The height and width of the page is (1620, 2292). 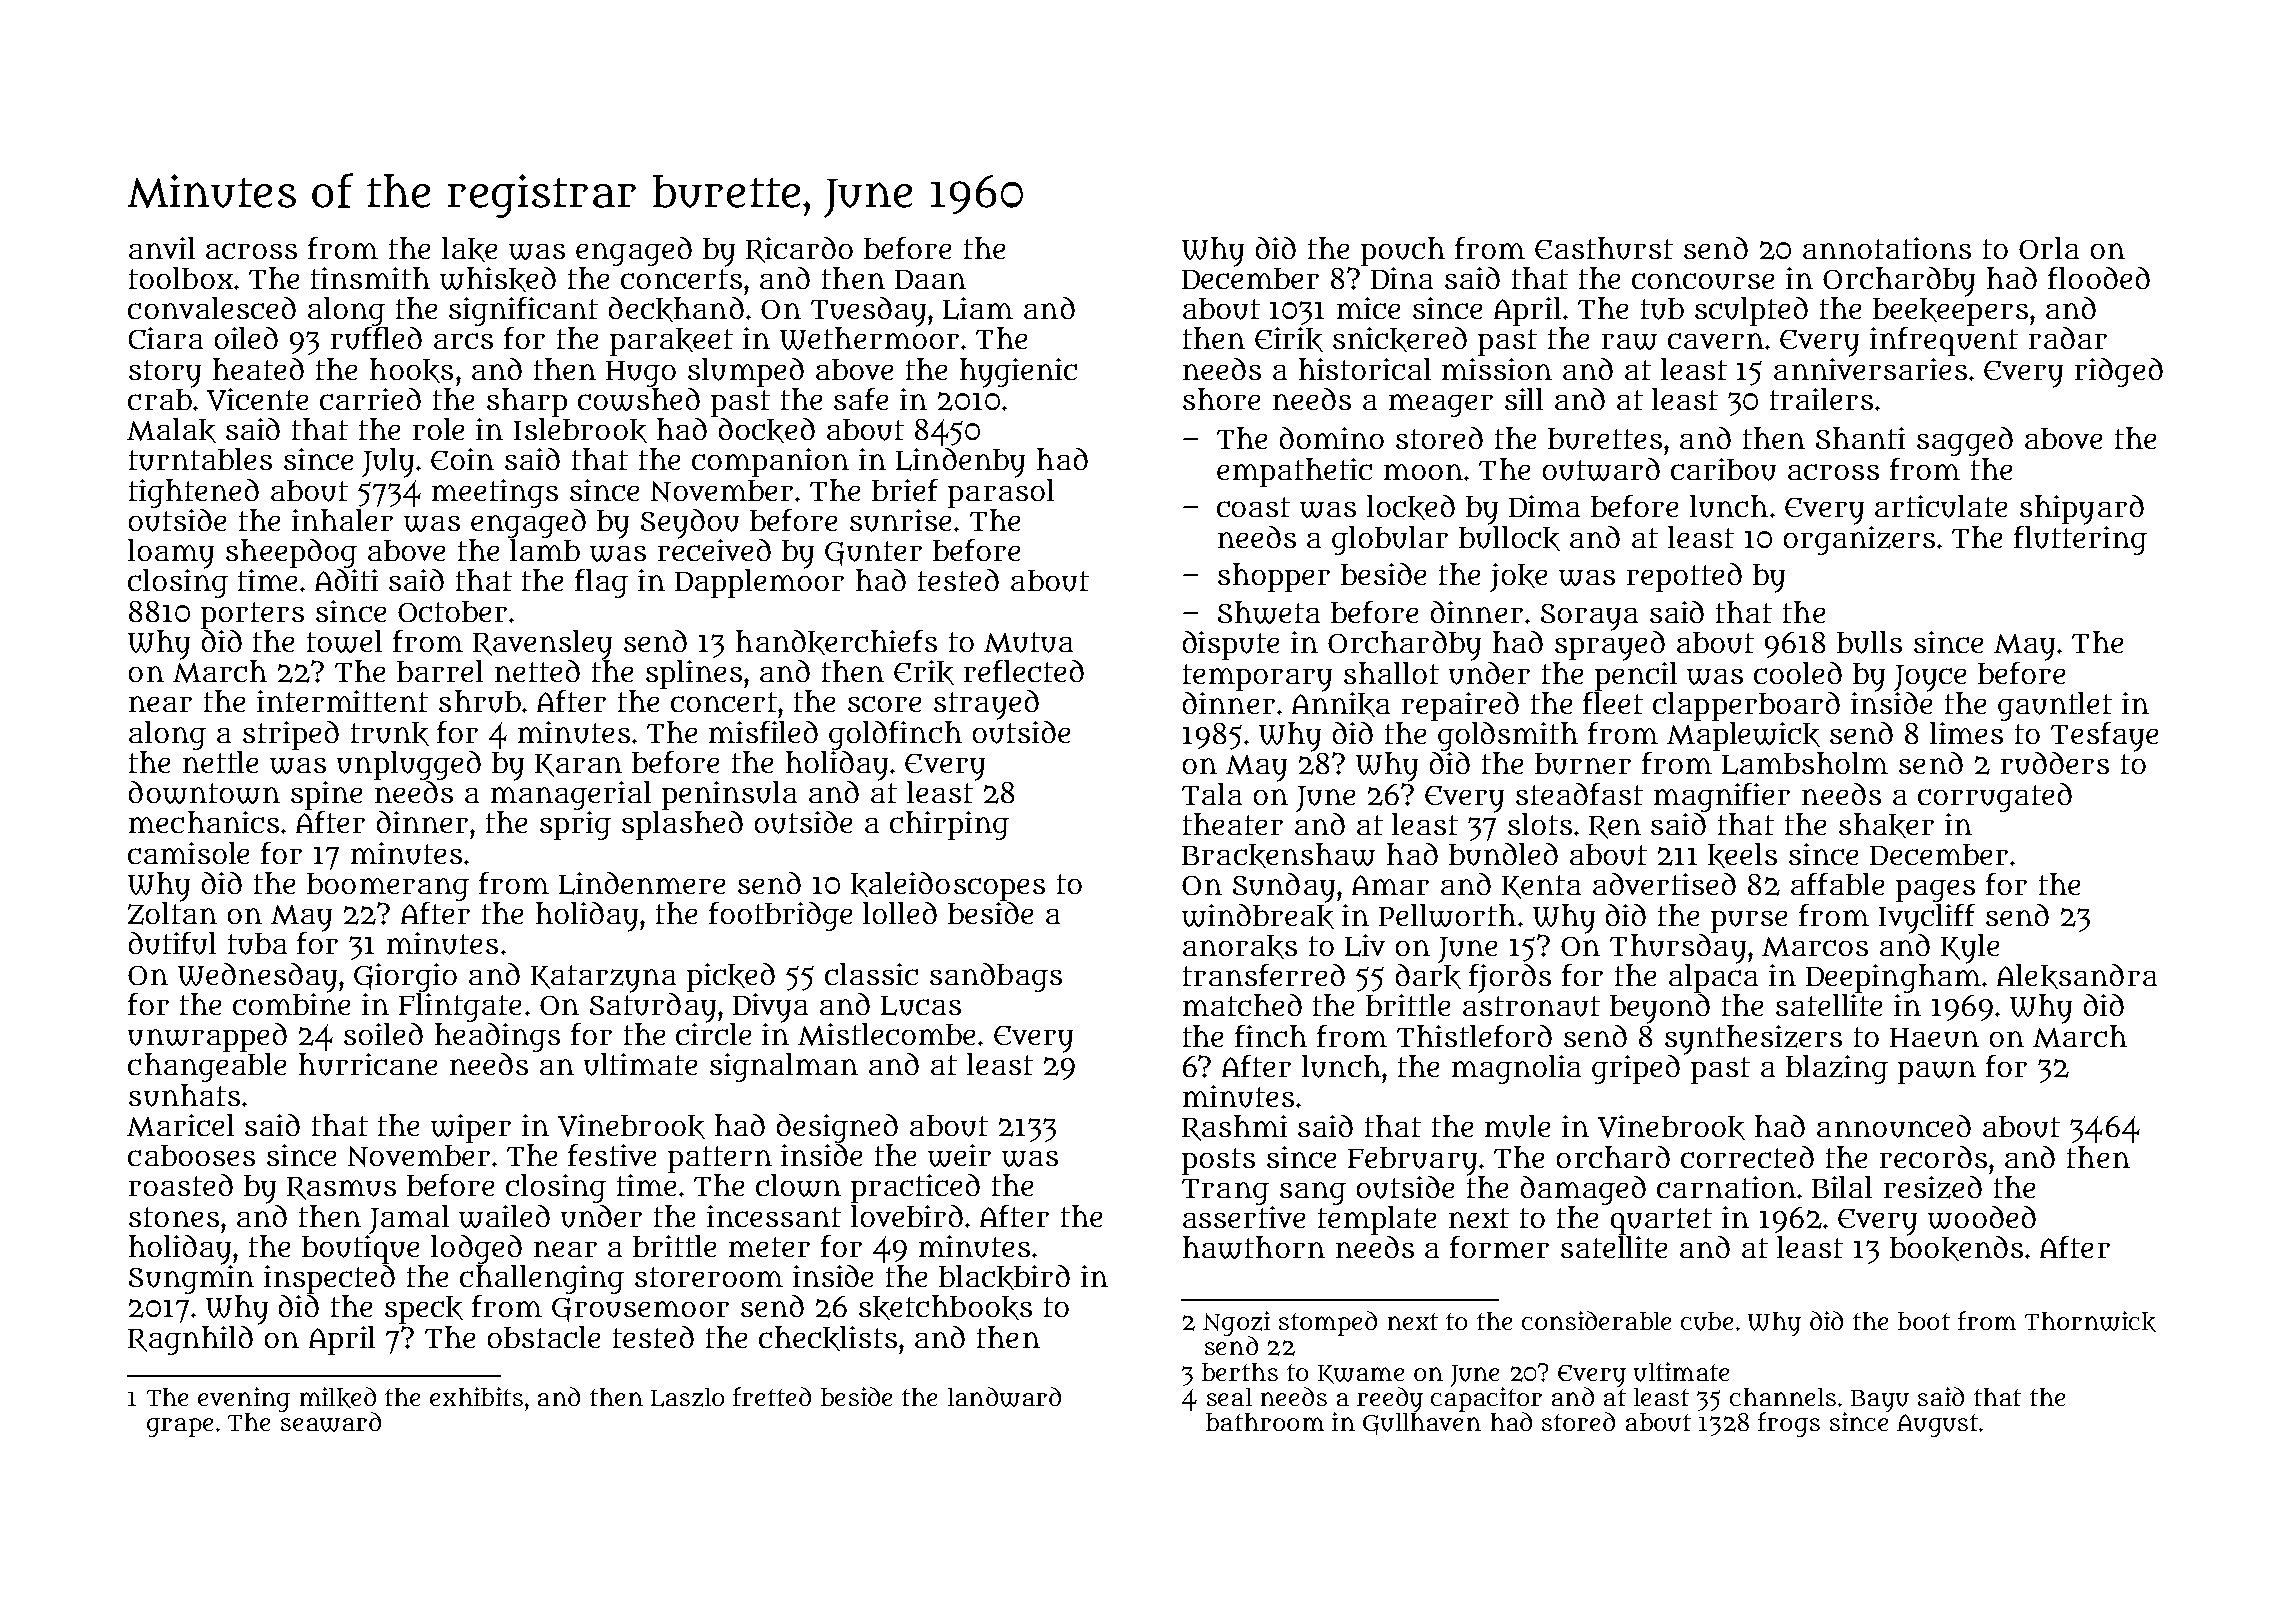 I want to click on Dina, so click(x=1402, y=278).
